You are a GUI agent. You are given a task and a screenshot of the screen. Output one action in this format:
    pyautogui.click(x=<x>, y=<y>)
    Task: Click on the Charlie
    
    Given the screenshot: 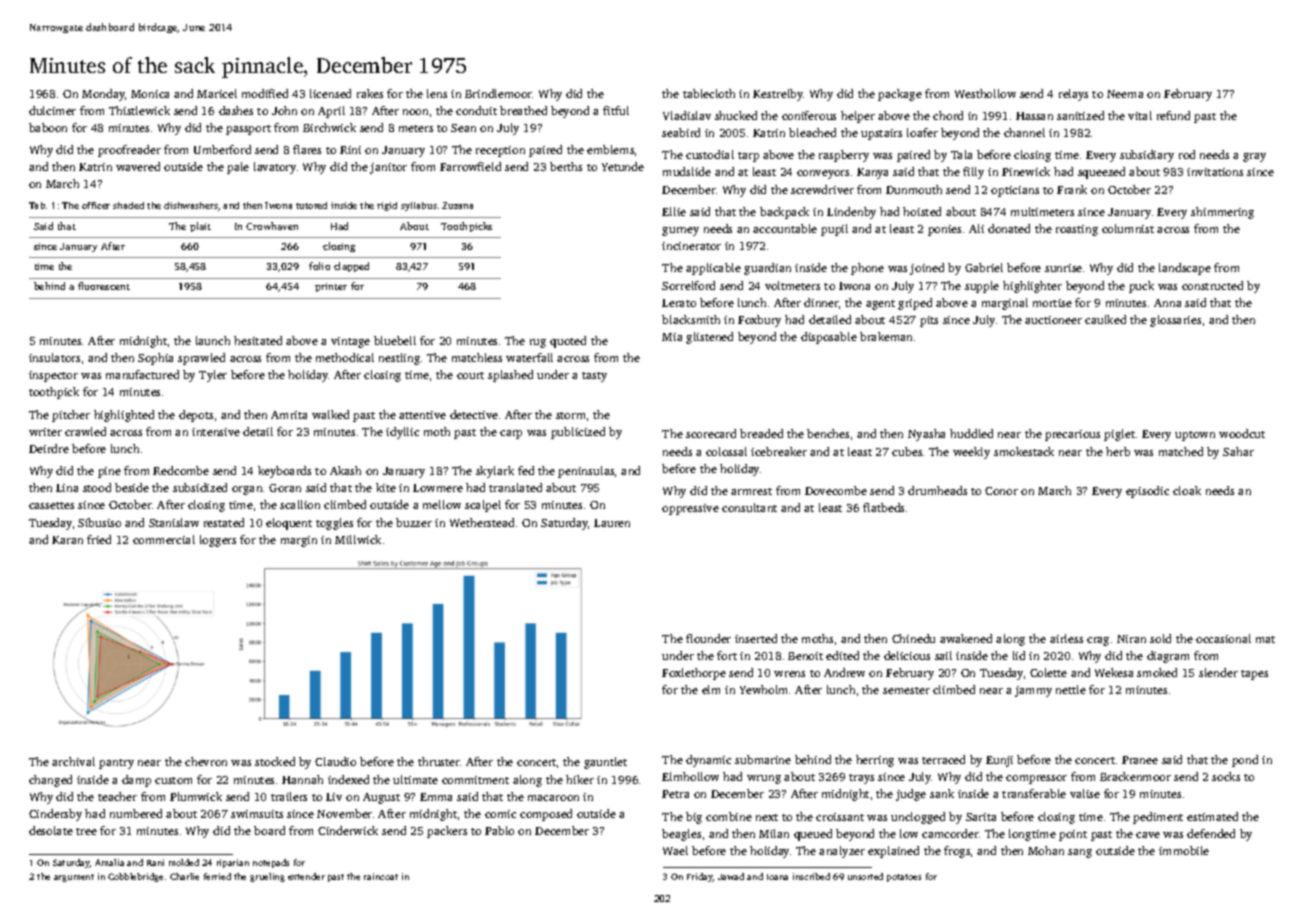 What is the action you would take?
    pyautogui.click(x=184, y=876)
